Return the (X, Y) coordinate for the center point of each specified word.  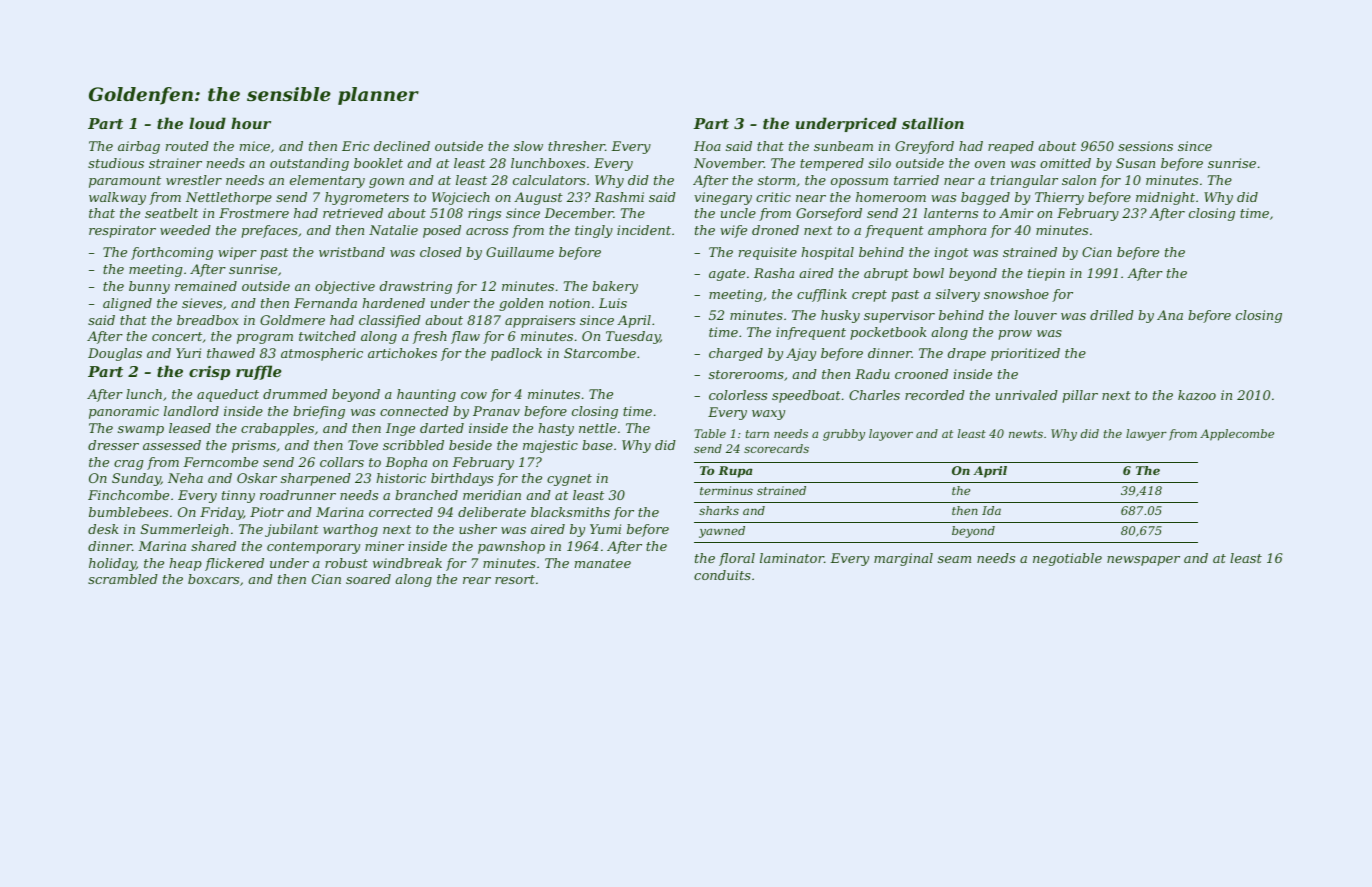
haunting (426, 395)
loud (207, 123)
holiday (112, 564)
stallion (933, 123)
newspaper (1143, 561)
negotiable (1067, 559)
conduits (722, 575)
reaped (1011, 147)
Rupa (735, 472)
